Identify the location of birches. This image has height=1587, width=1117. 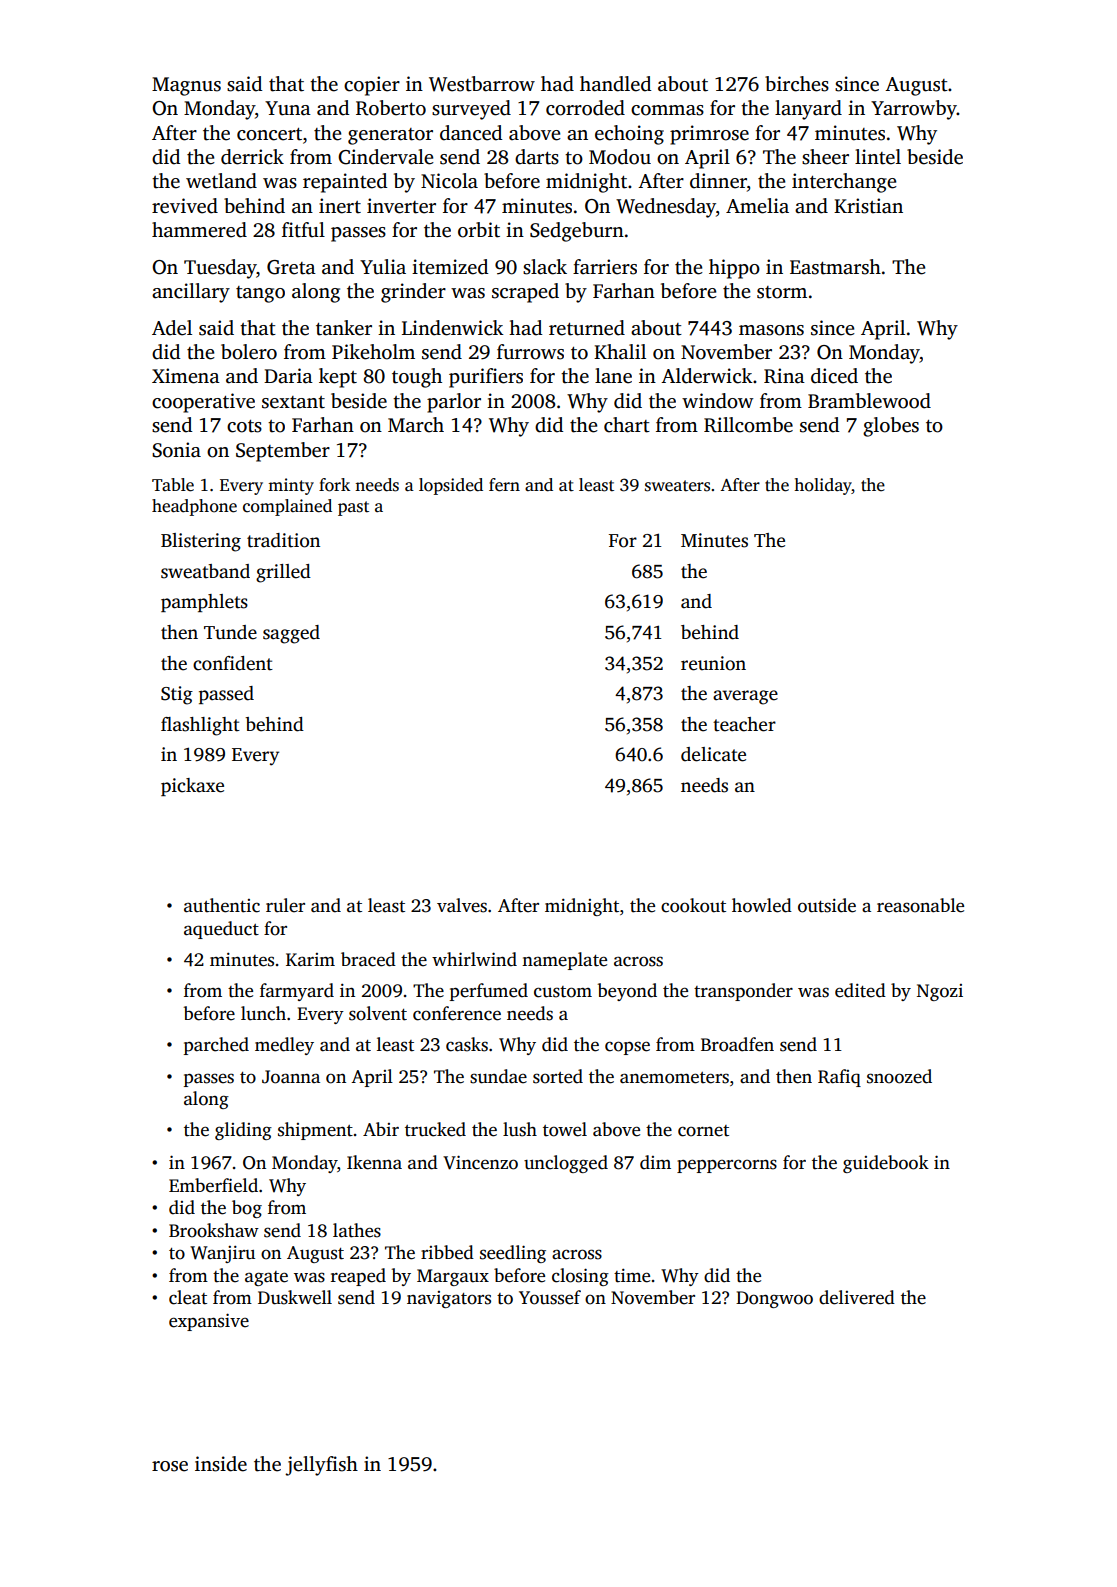
(797, 84).
